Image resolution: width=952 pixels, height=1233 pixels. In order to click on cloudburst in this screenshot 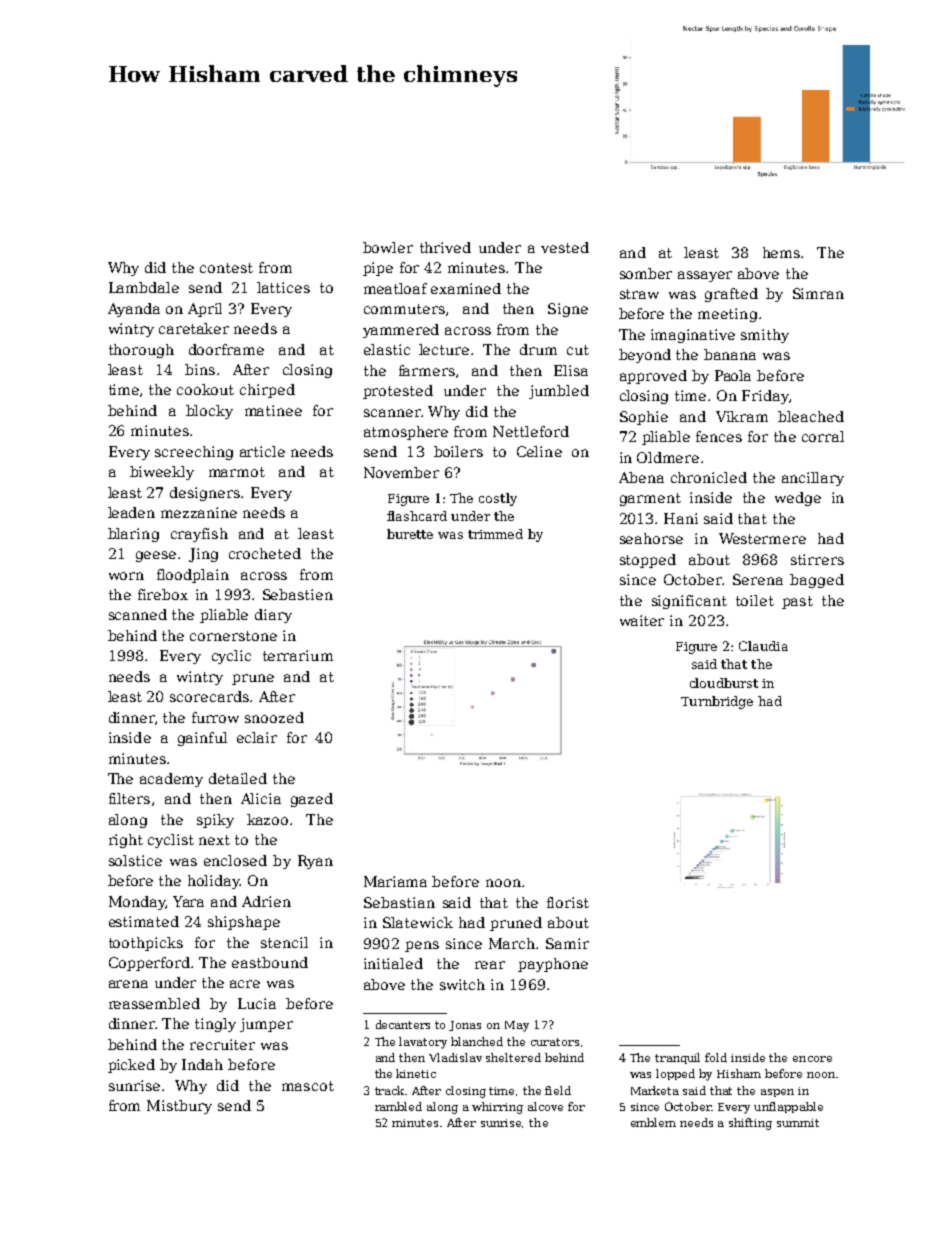, I will do `click(724, 683)`.
